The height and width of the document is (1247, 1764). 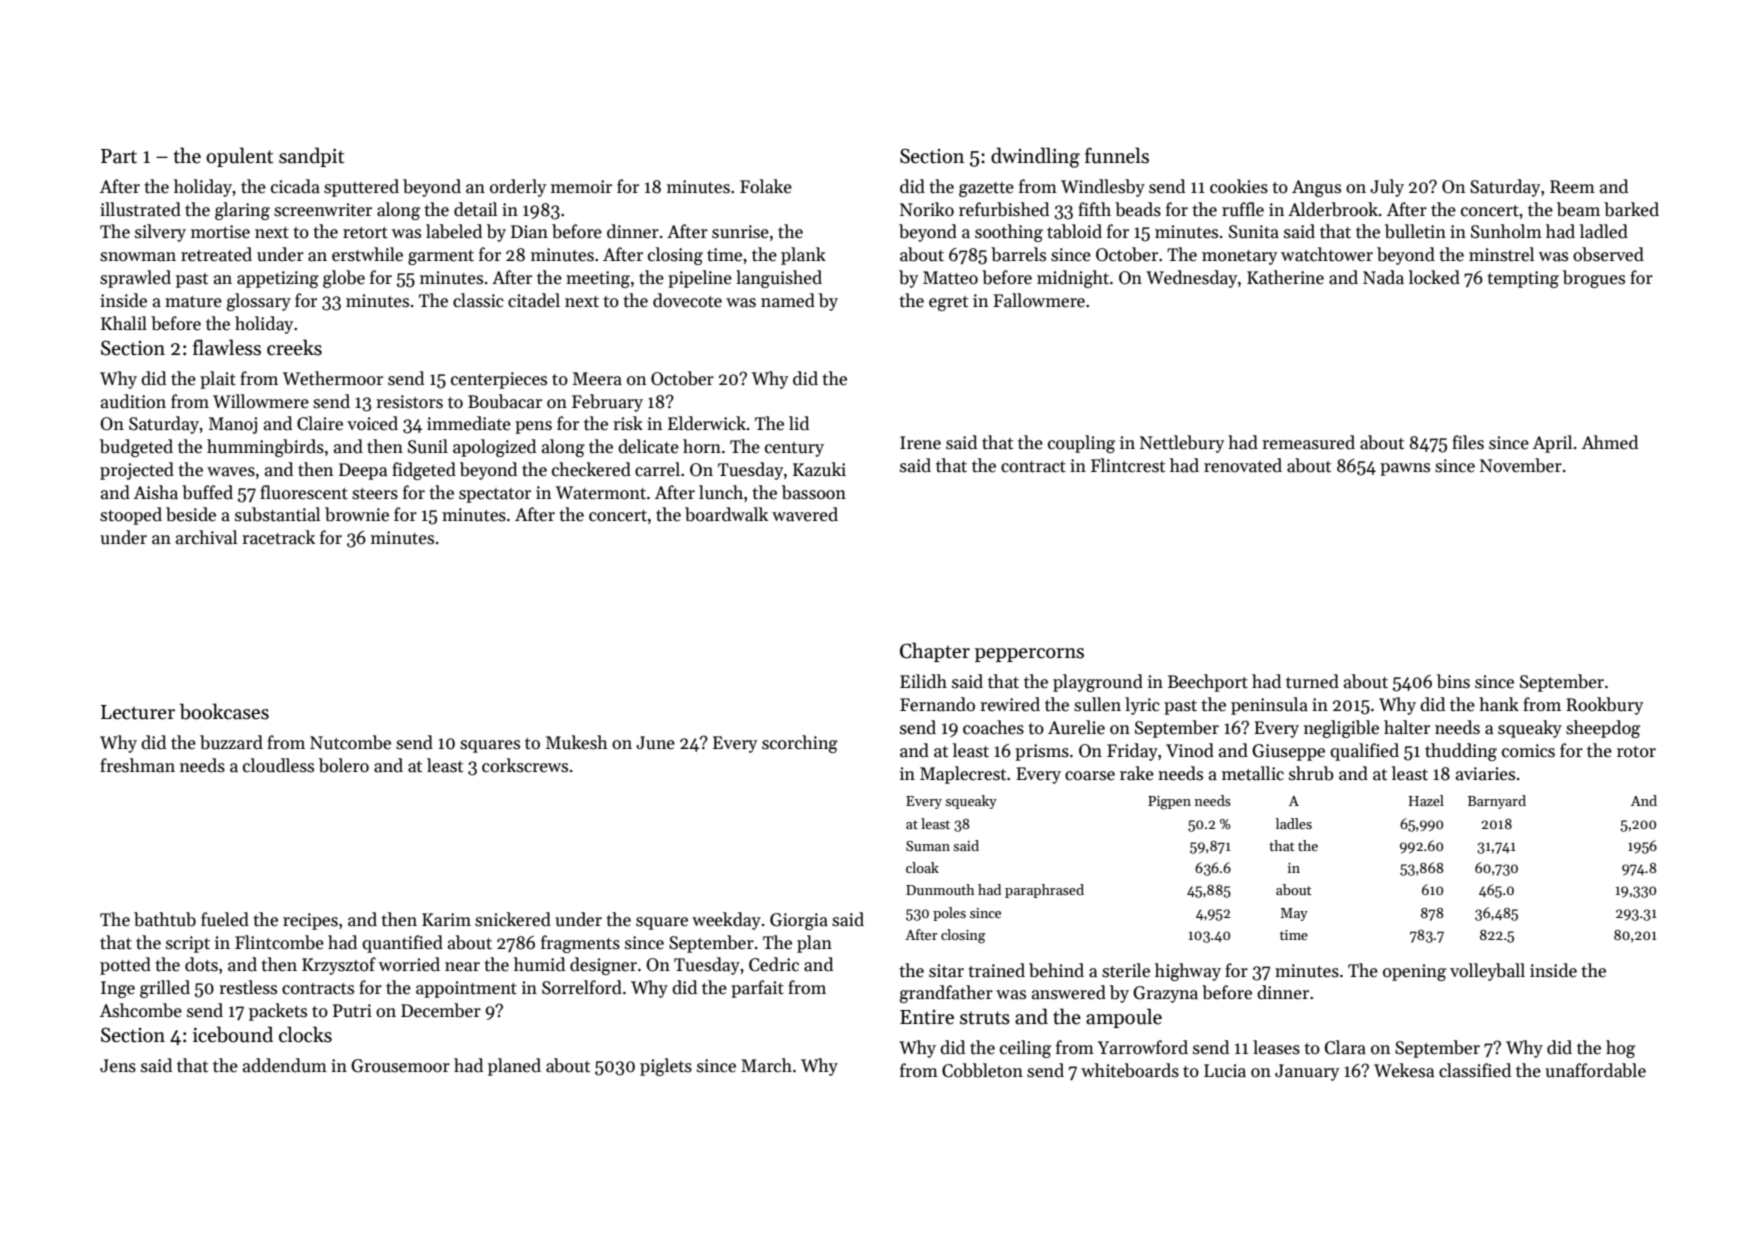 What do you see at coordinates (1594, 279) in the document?
I see `brogues` at bounding box center [1594, 279].
